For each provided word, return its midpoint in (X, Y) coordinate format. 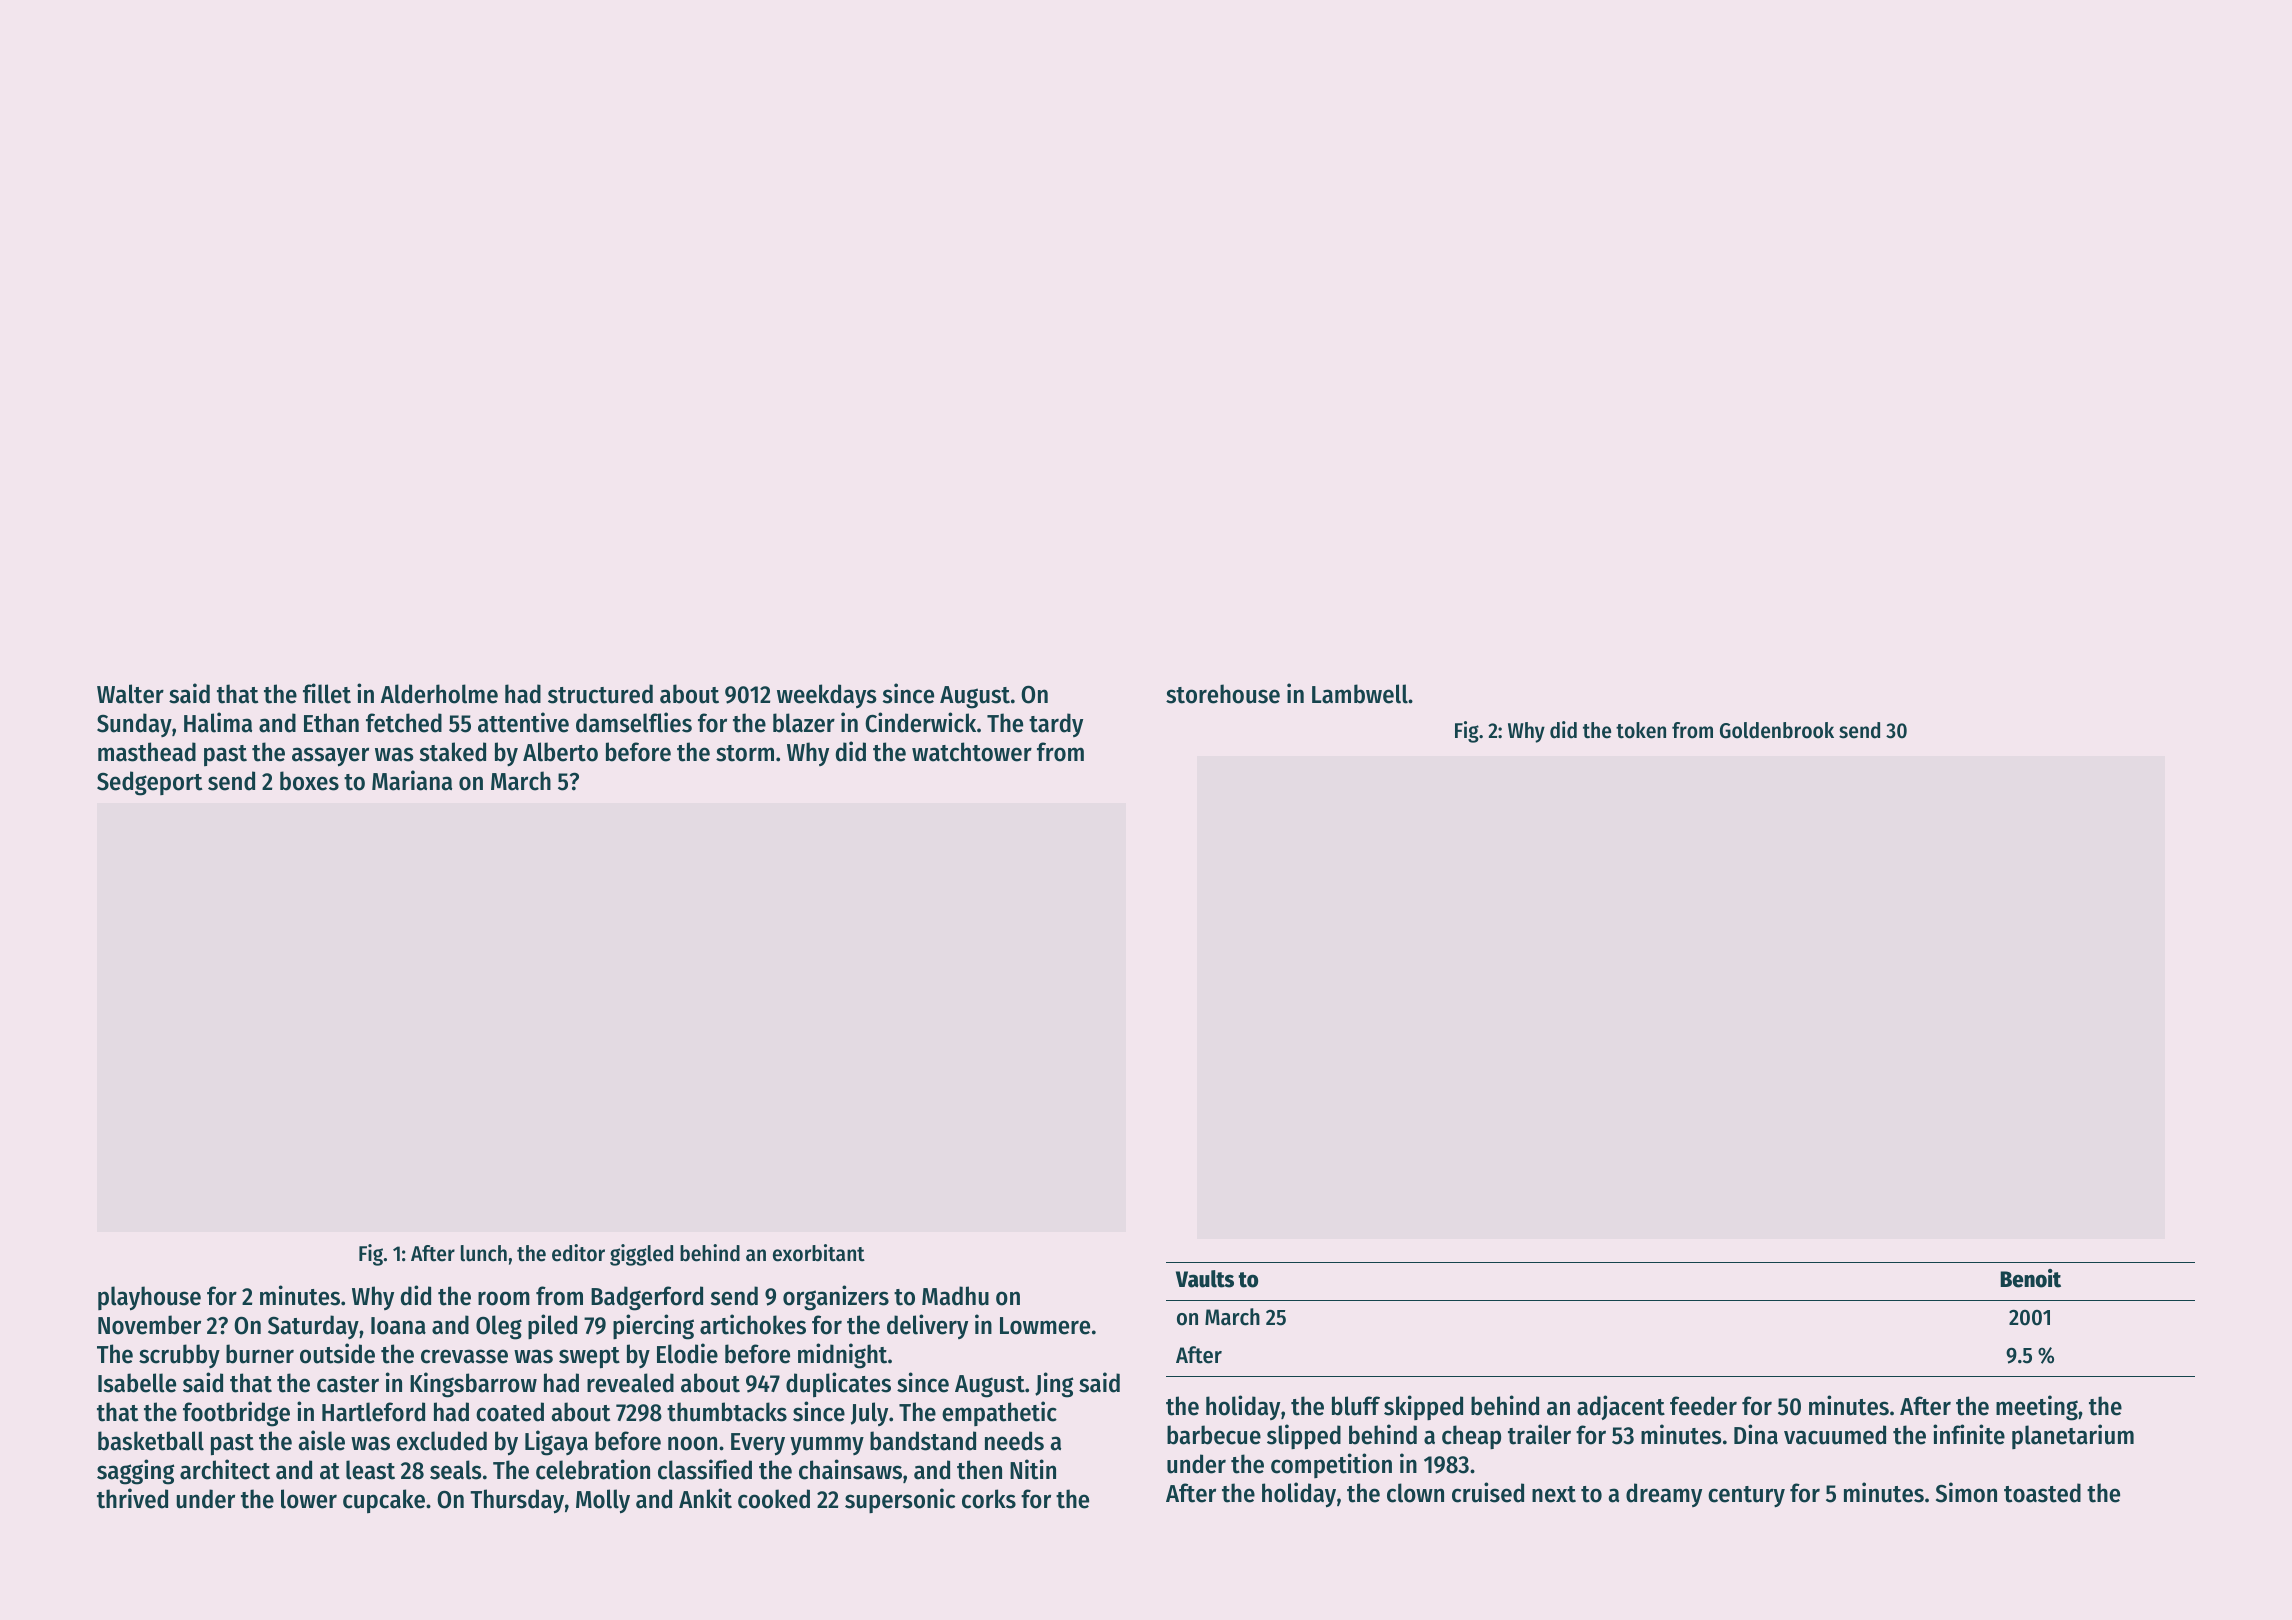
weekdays (827, 696)
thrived (132, 1498)
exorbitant (819, 1253)
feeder (1703, 1406)
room (504, 1298)
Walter (130, 694)
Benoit (2030, 1278)
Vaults (1205, 1279)
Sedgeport (149, 783)
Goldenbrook (1777, 730)
